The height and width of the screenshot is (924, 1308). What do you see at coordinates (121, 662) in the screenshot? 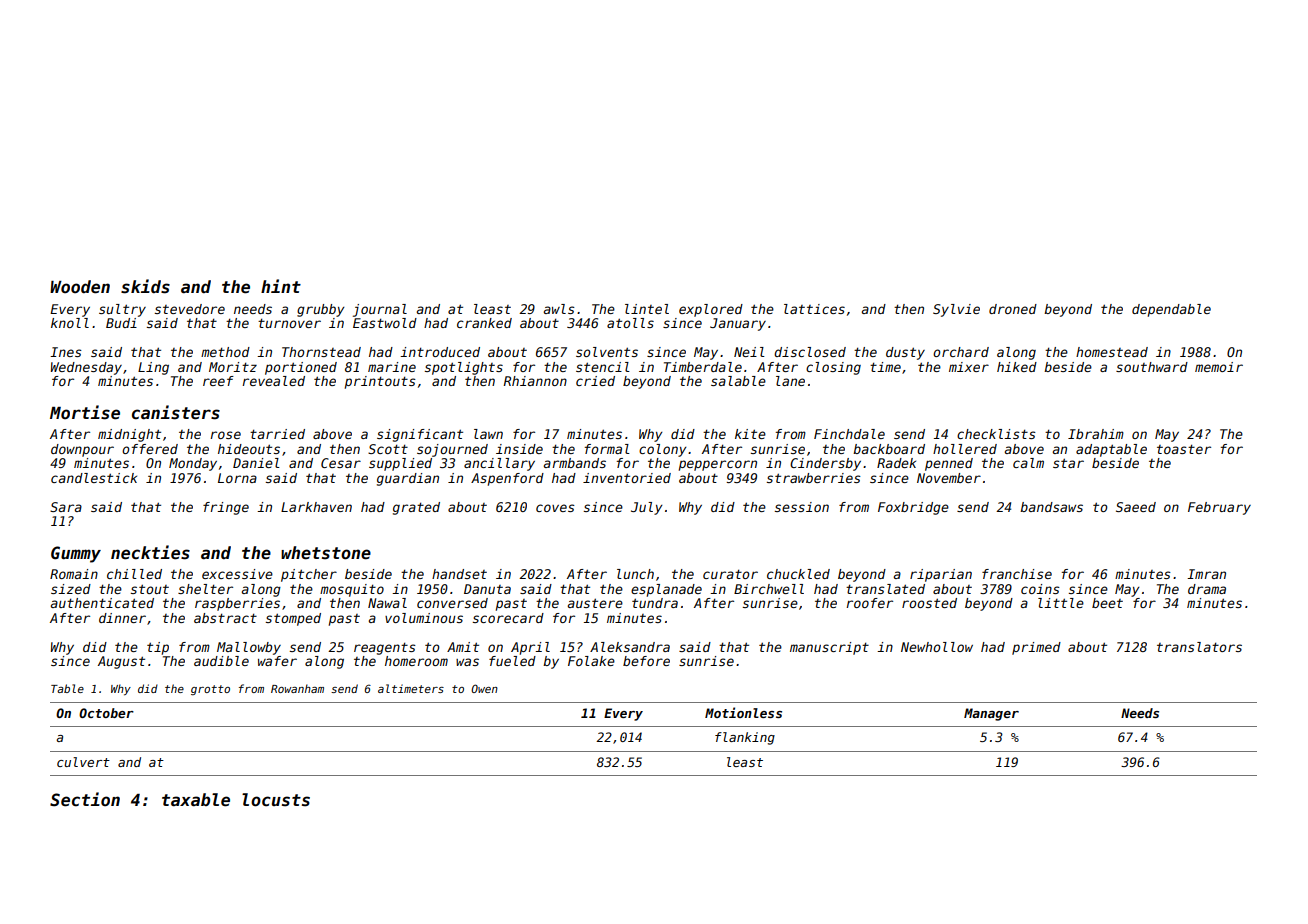
I see `August` at bounding box center [121, 662].
